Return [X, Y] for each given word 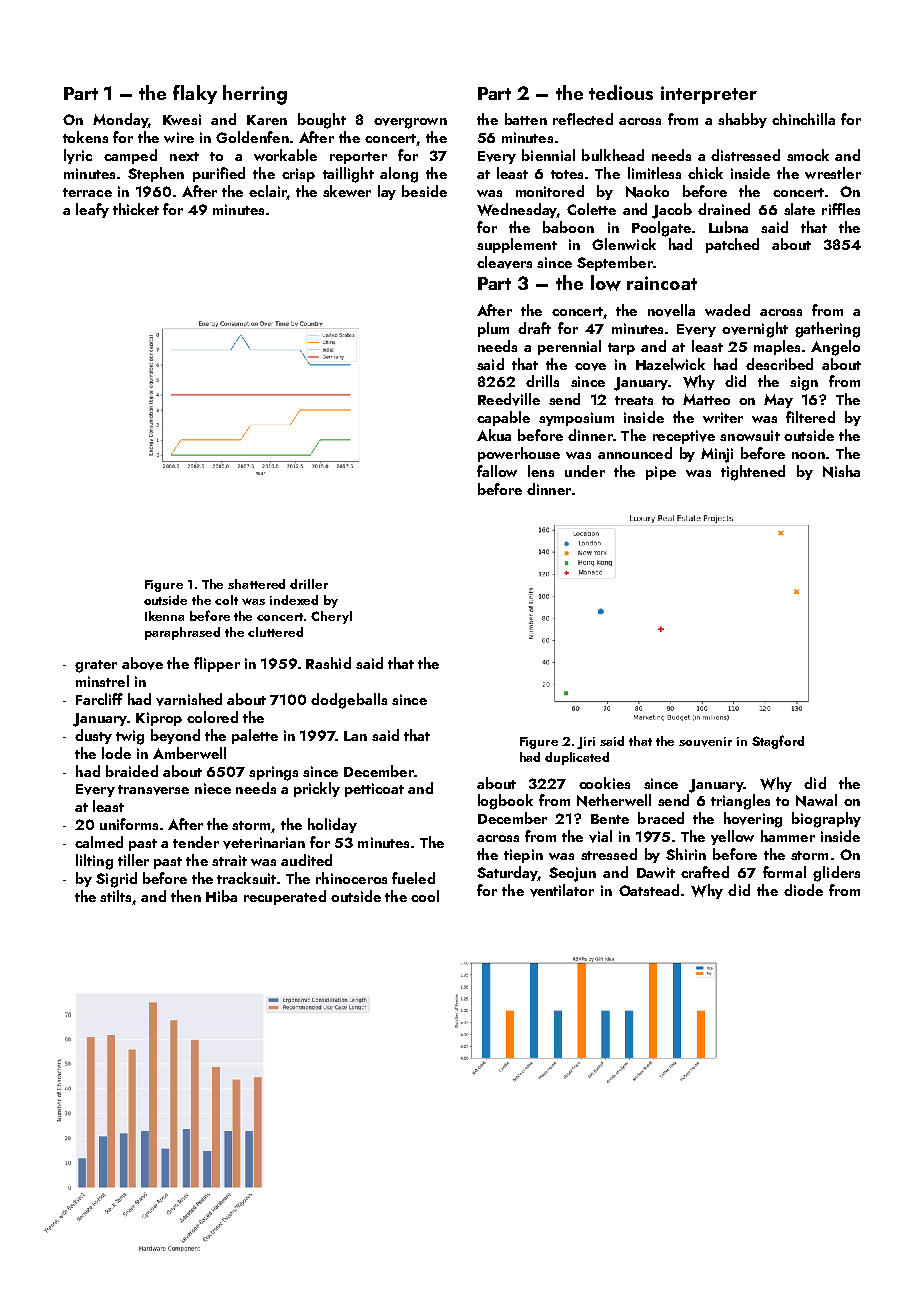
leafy [92, 210]
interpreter [709, 95]
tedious [621, 92]
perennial [569, 347]
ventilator [562, 890]
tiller [133, 860]
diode [803, 890]
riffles [841, 209]
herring [255, 95]
